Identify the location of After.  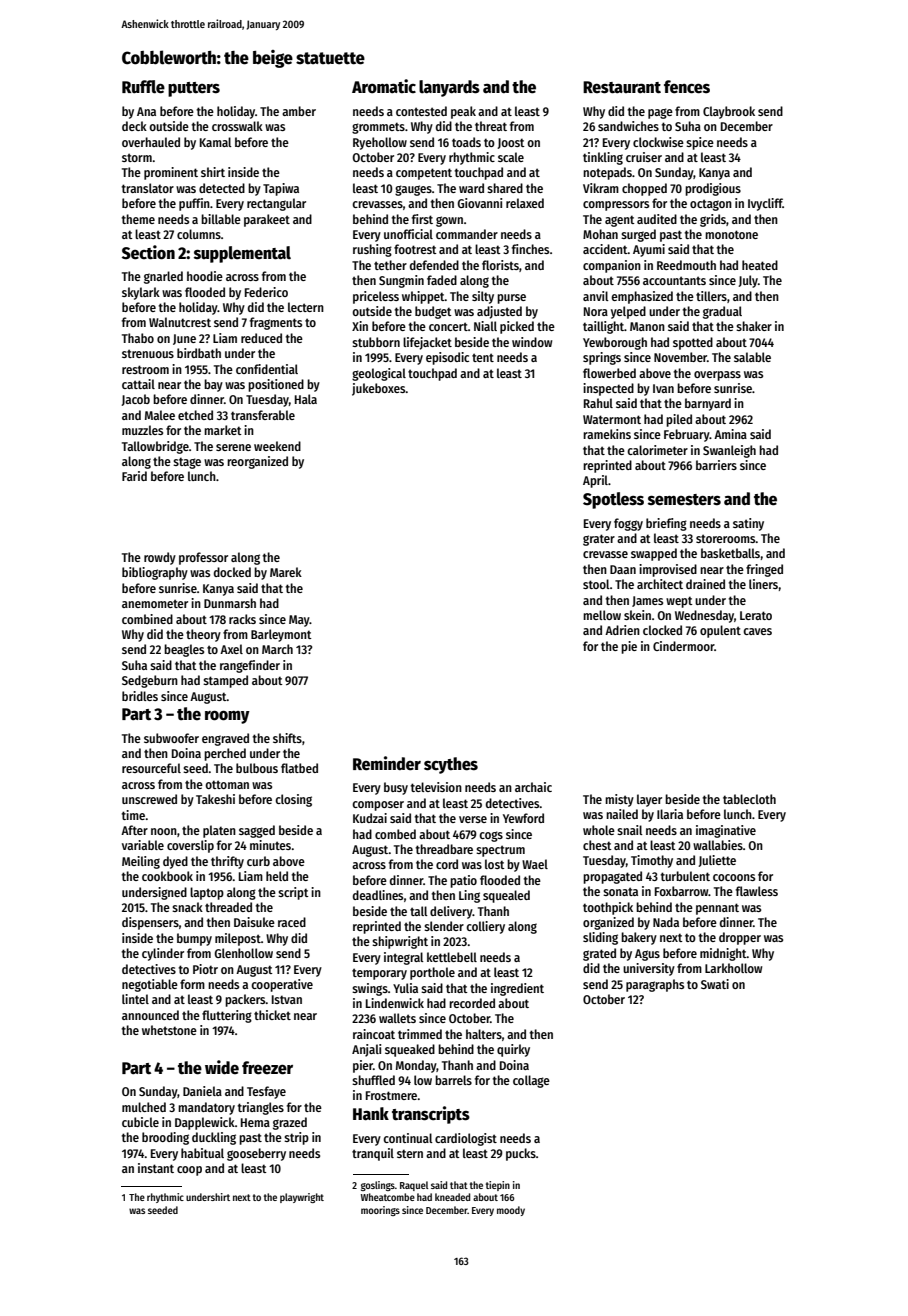
(134, 830).
